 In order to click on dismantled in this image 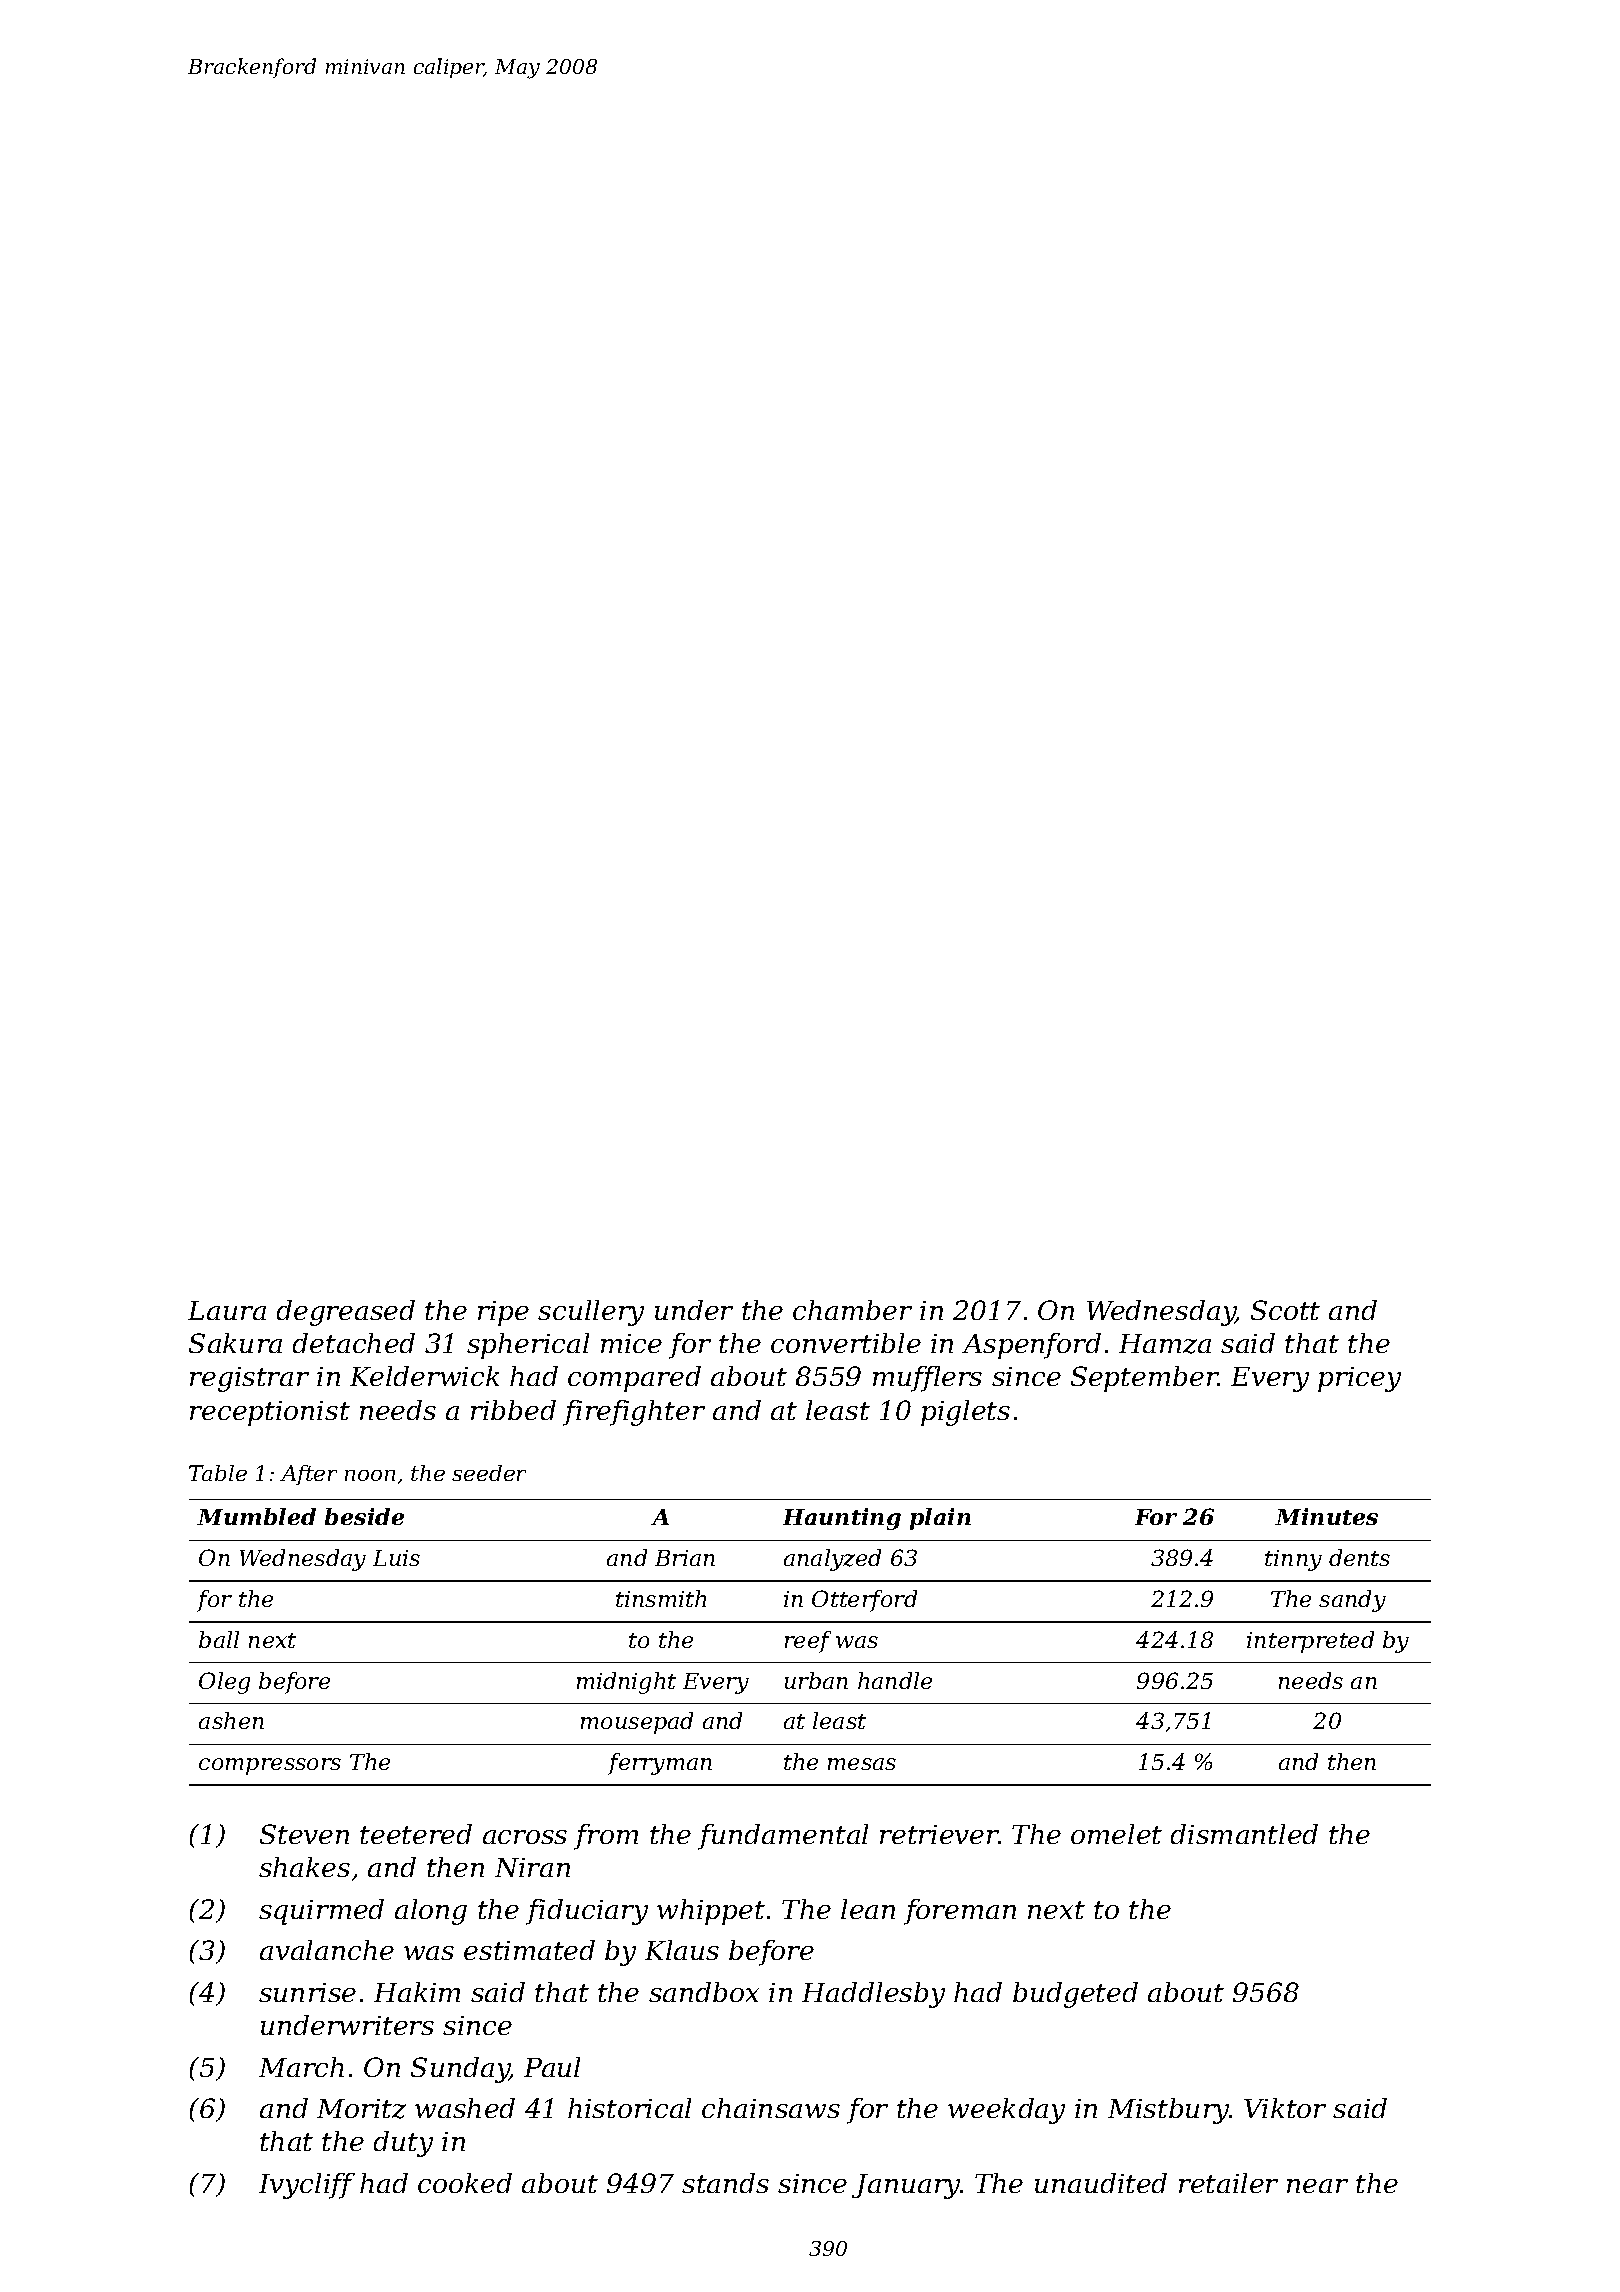, I will do `click(1244, 1834)`.
